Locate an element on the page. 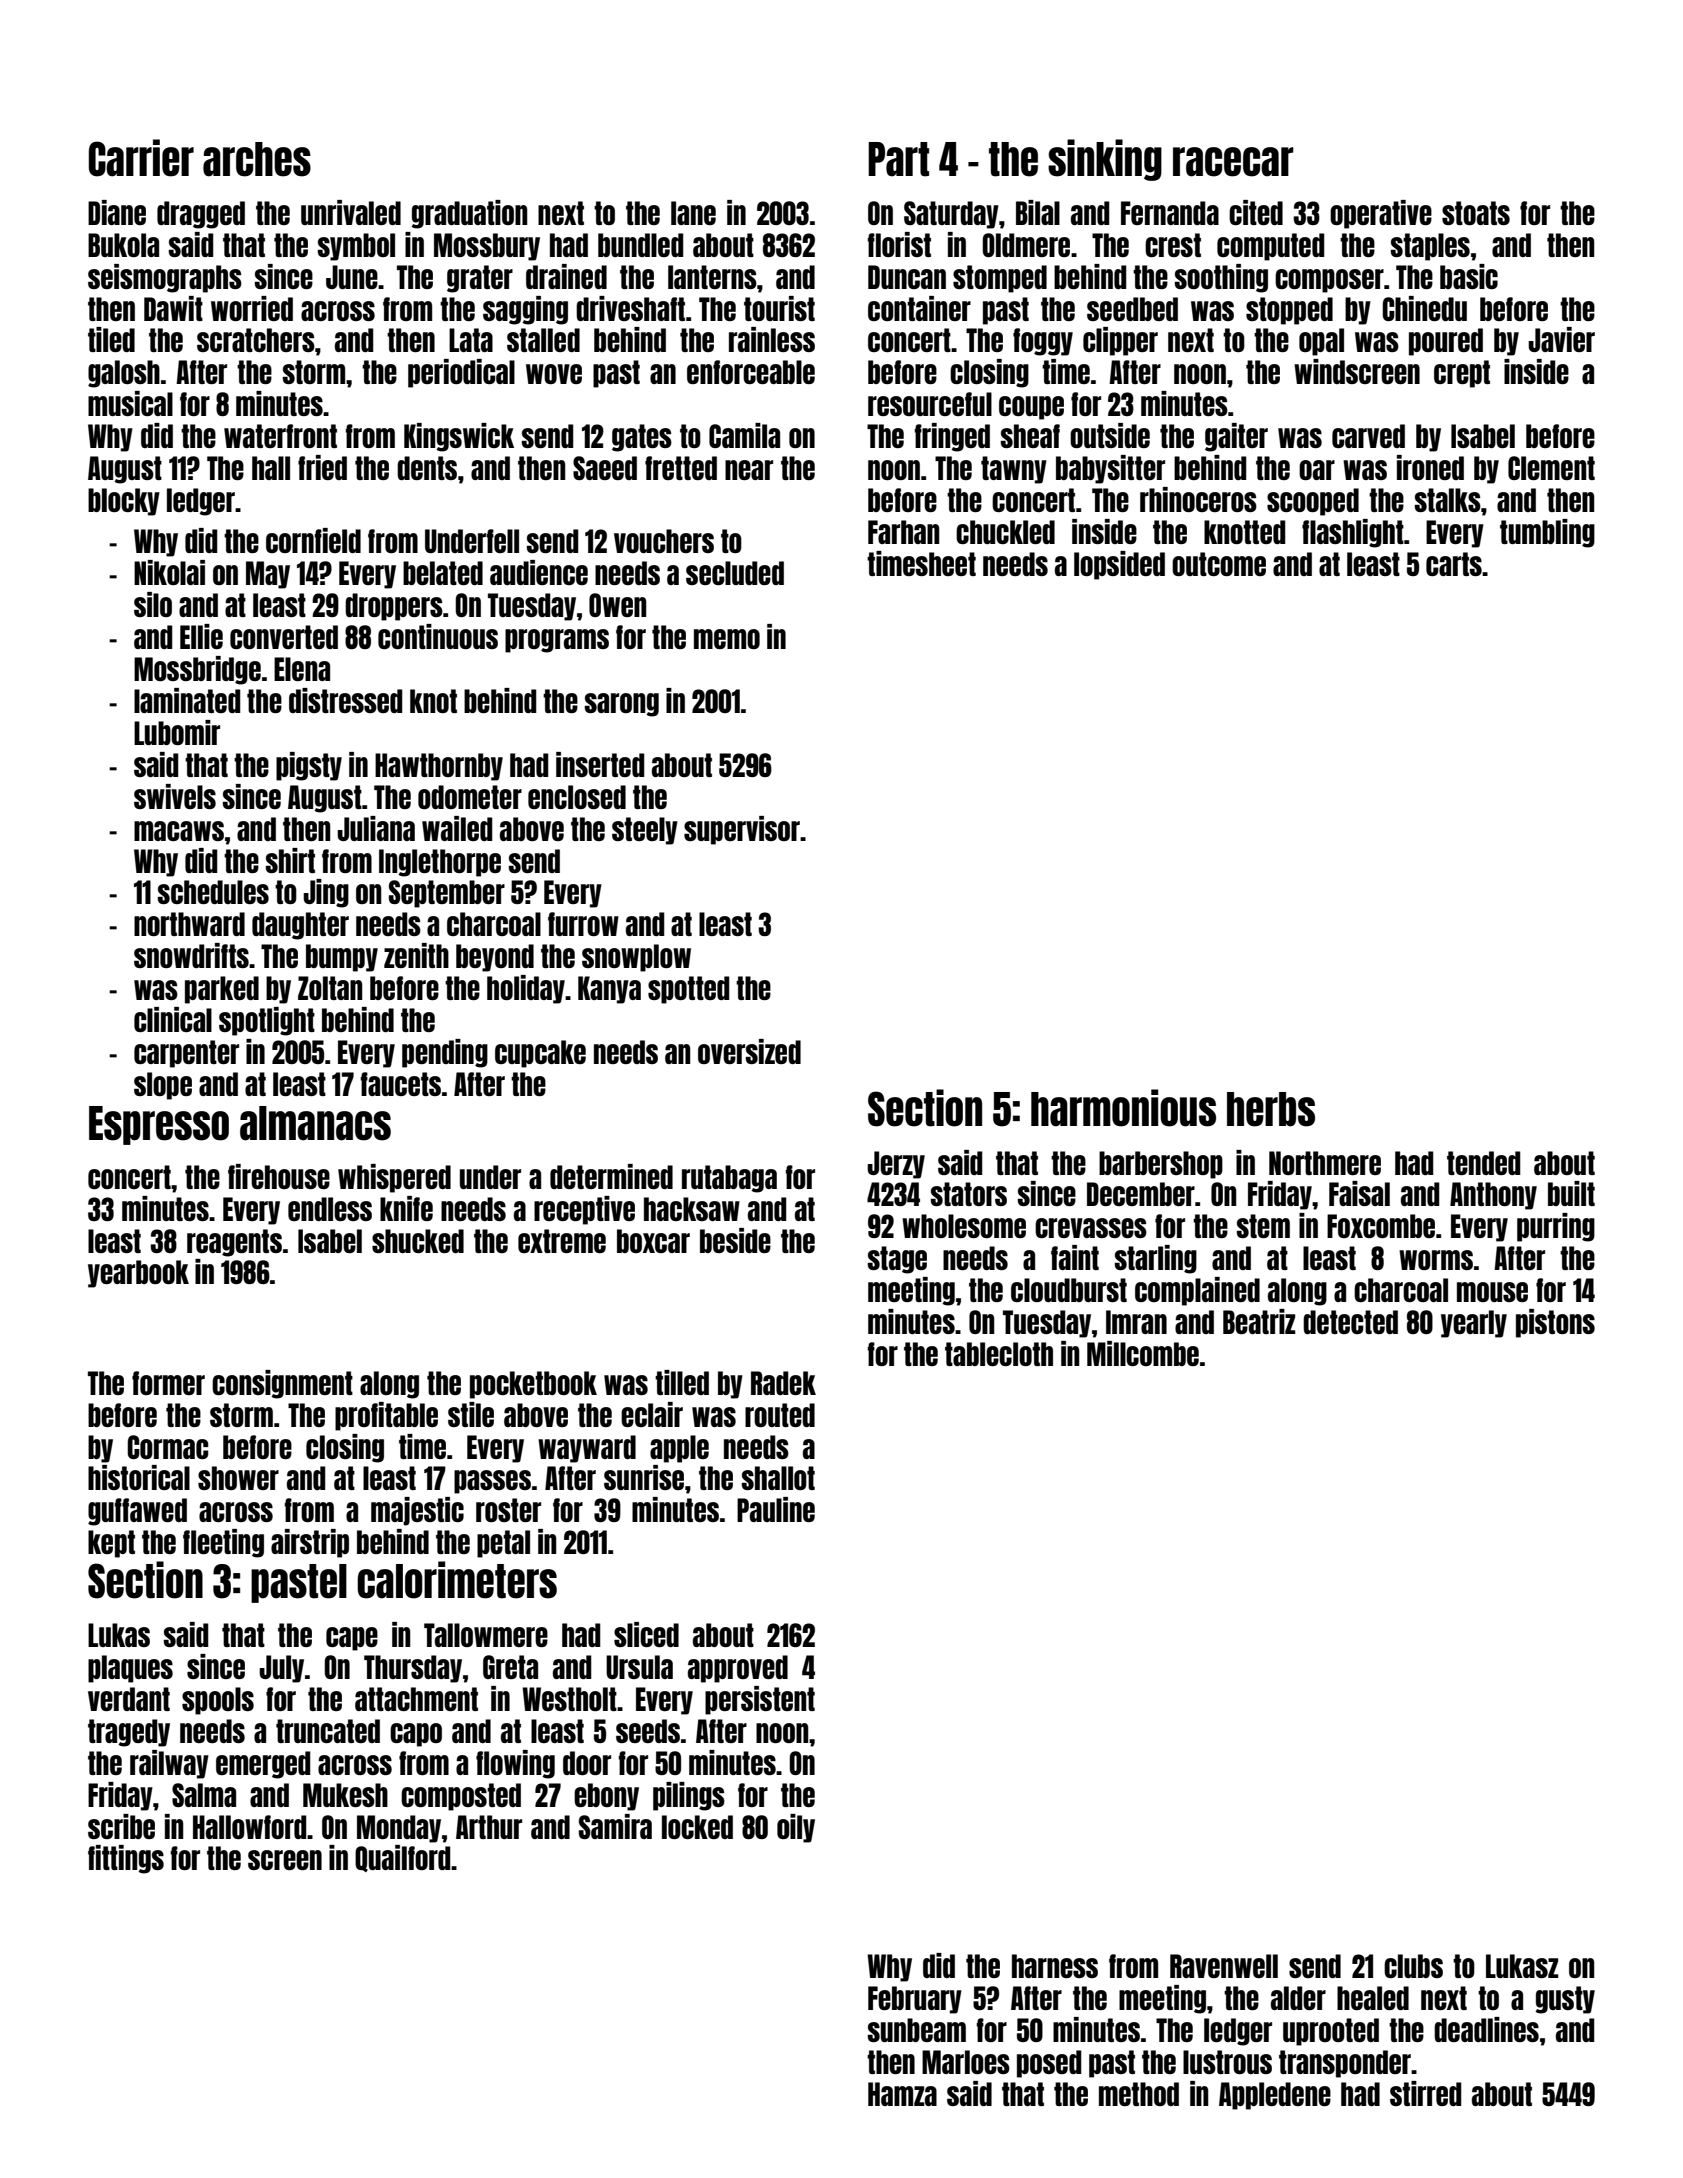 Image resolution: width=1683 pixels, height=2178 pixels. oar is located at coordinates (1317, 470).
